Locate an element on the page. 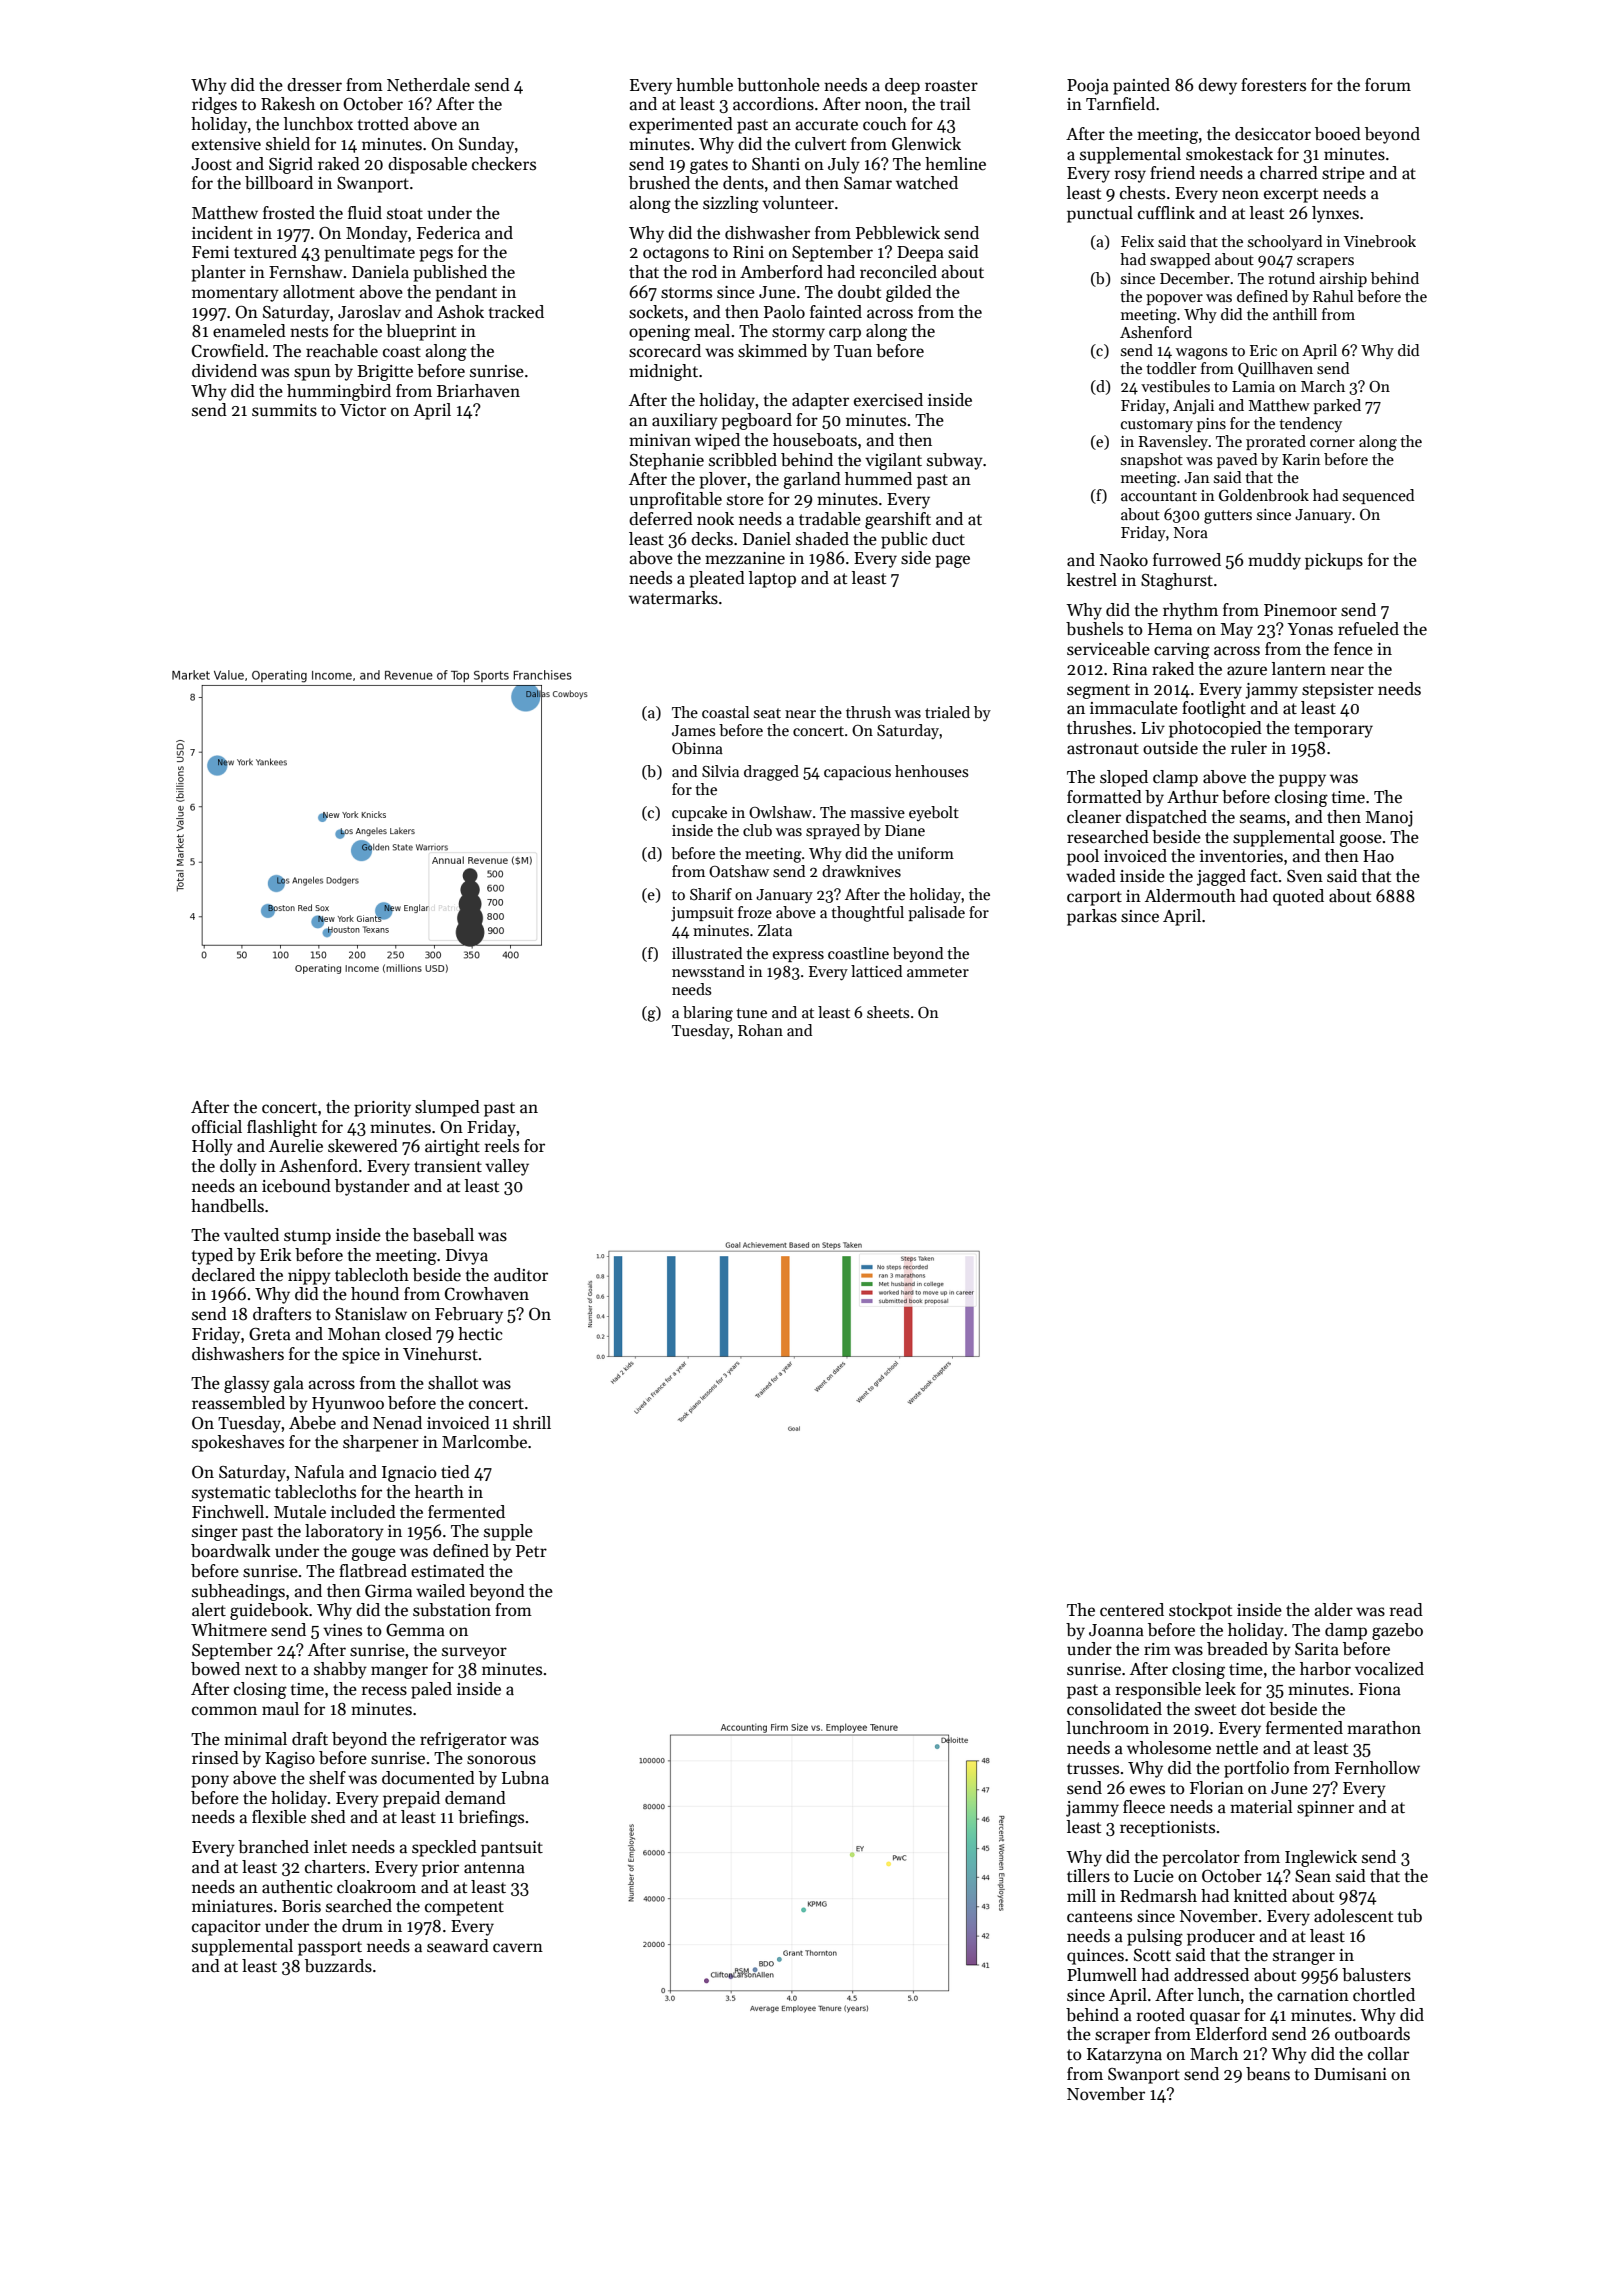 This image has width=1620, height=2292. Rini is located at coordinates (748, 252).
